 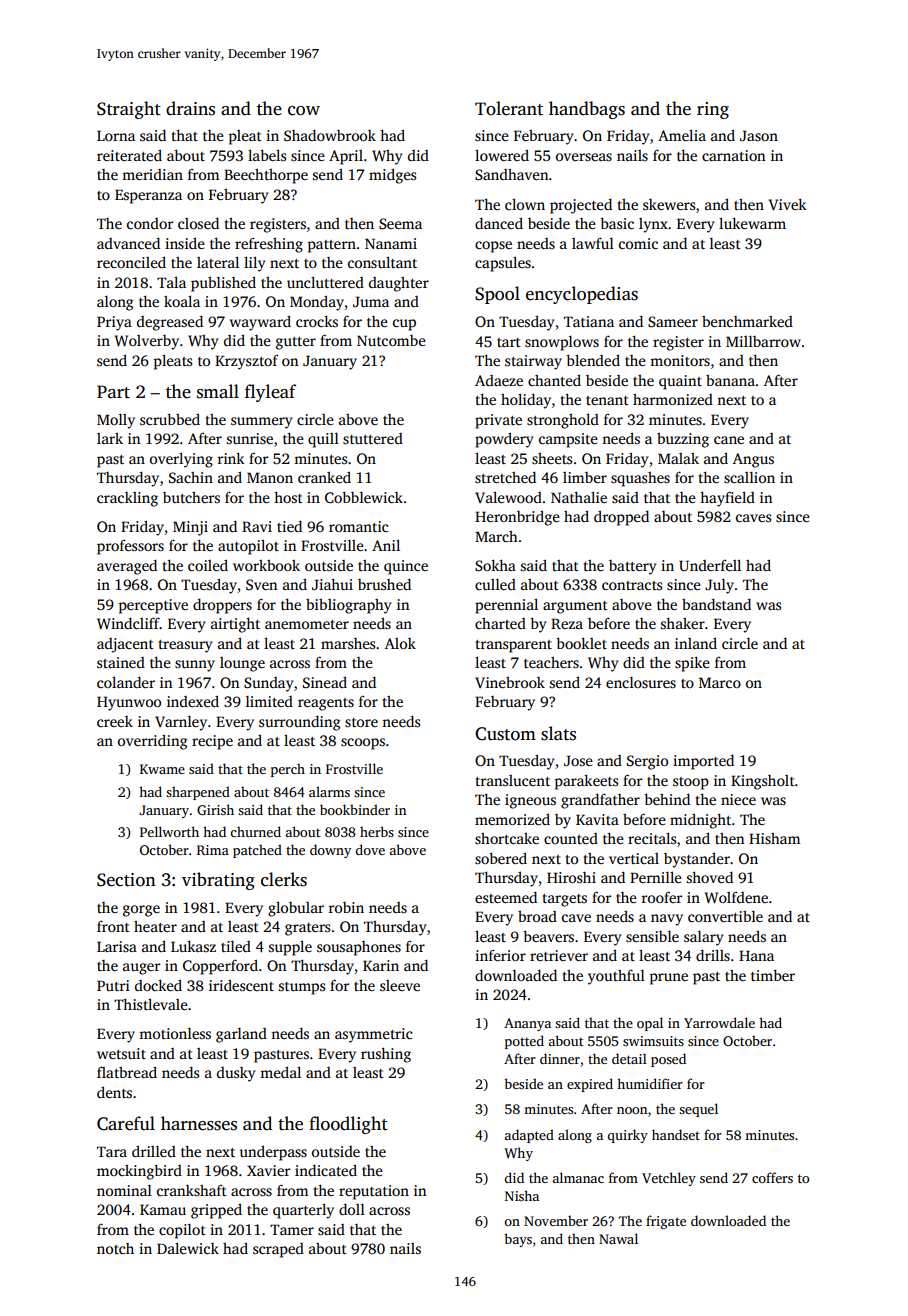 I want to click on Tolerant, so click(x=509, y=108).
